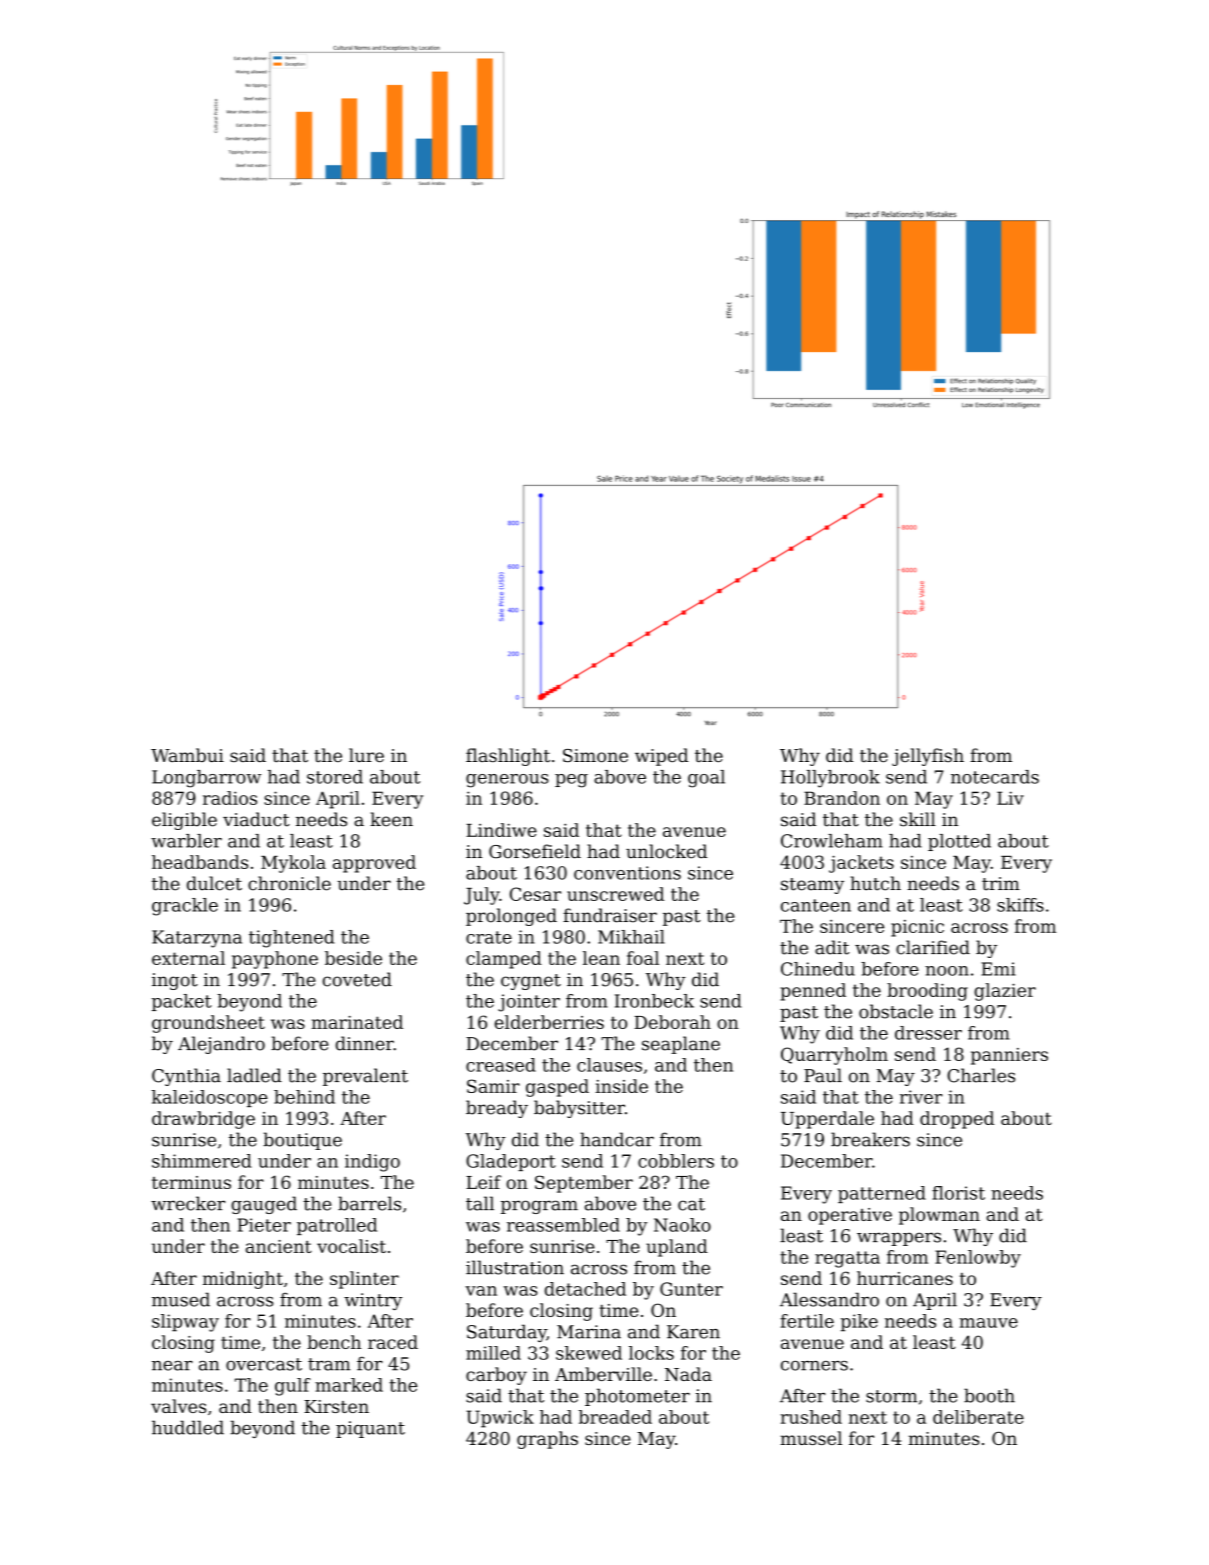 Image resolution: width=1209 pixels, height=1565 pixels. Describe the element at coordinates (535, 851) in the screenshot. I see `Gorsefield` at that location.
